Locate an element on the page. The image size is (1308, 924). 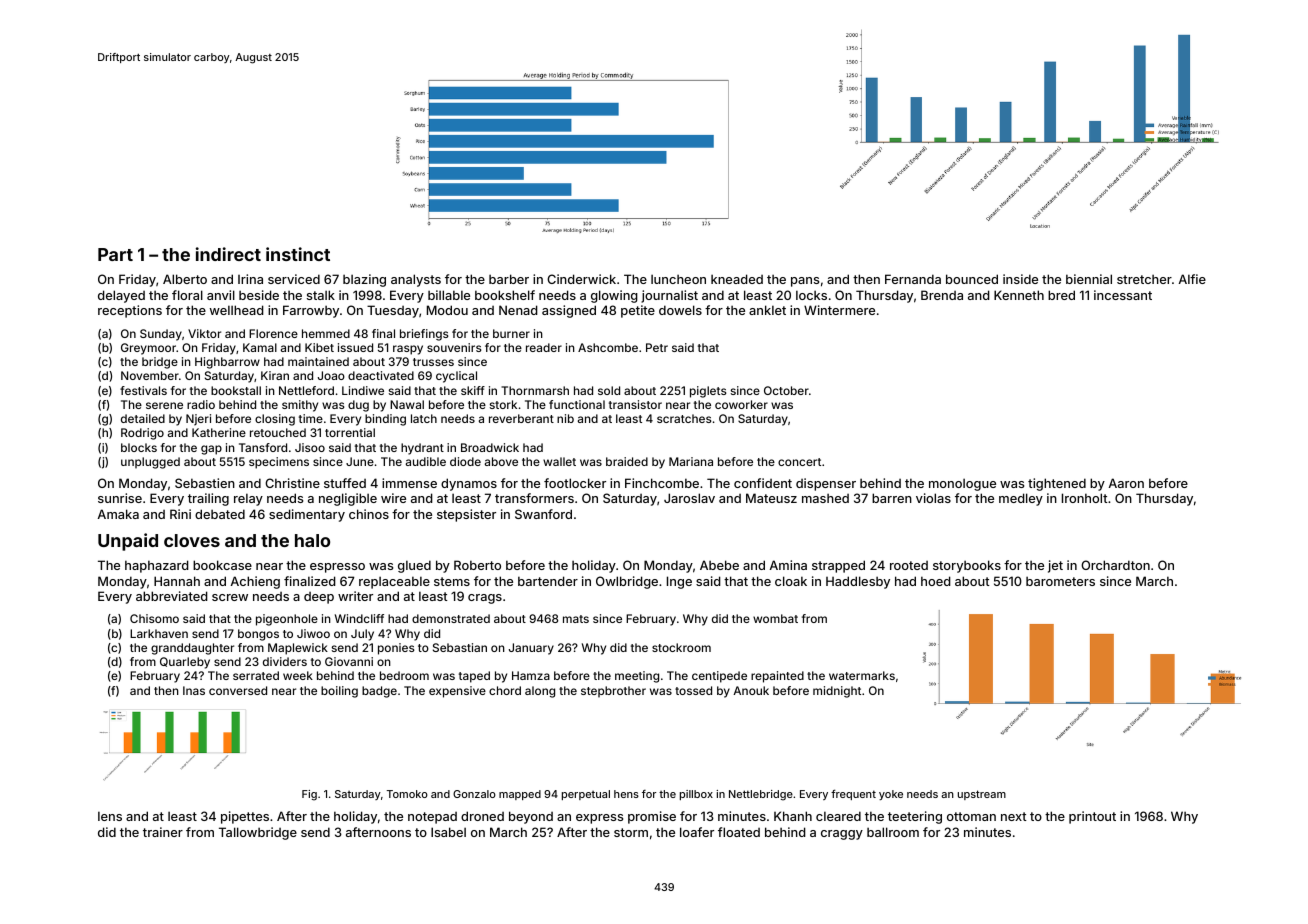
Mariana is located at coordinates (691, 461).
